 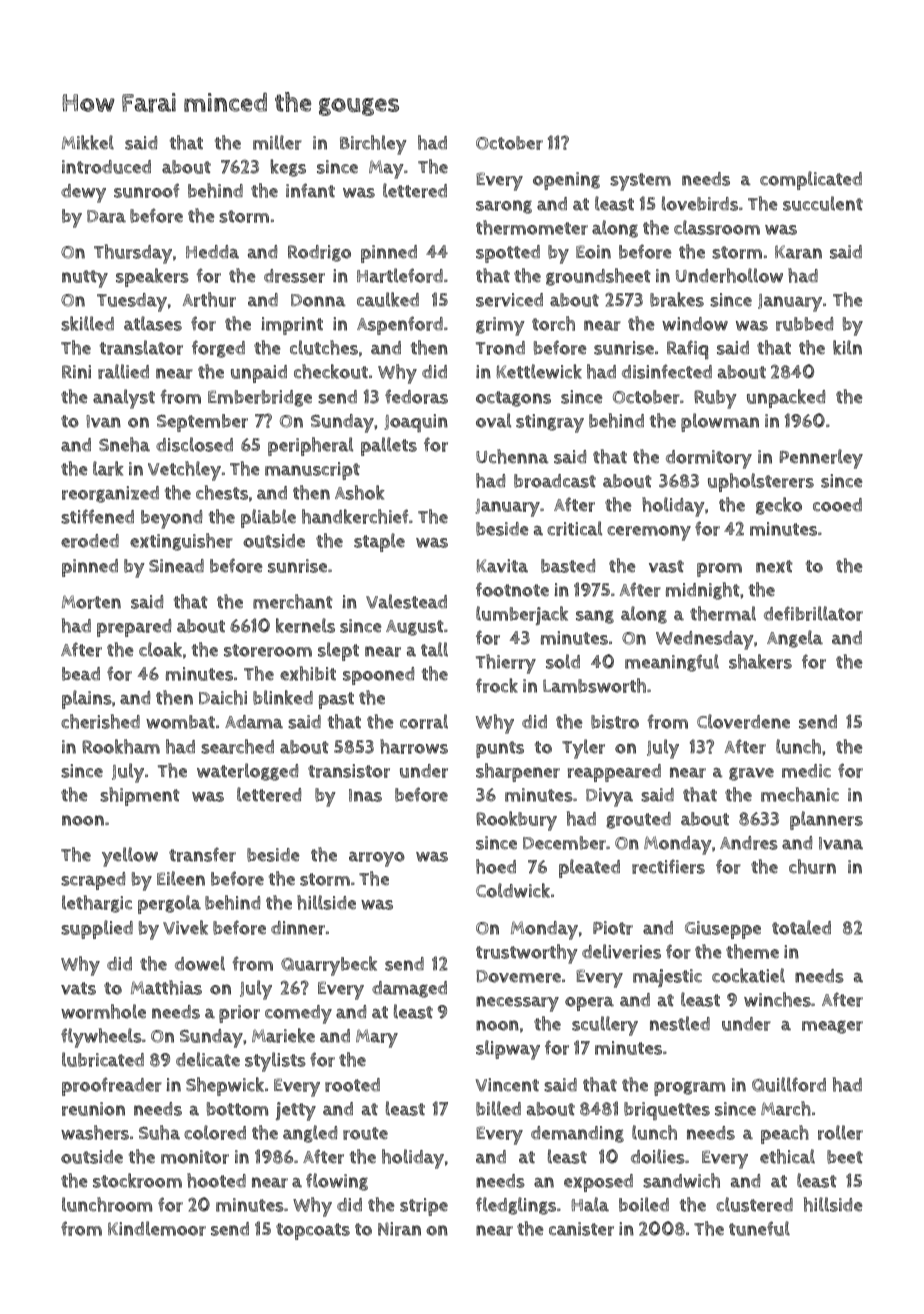 I want to click on bead, so click(x=81, y=674).
